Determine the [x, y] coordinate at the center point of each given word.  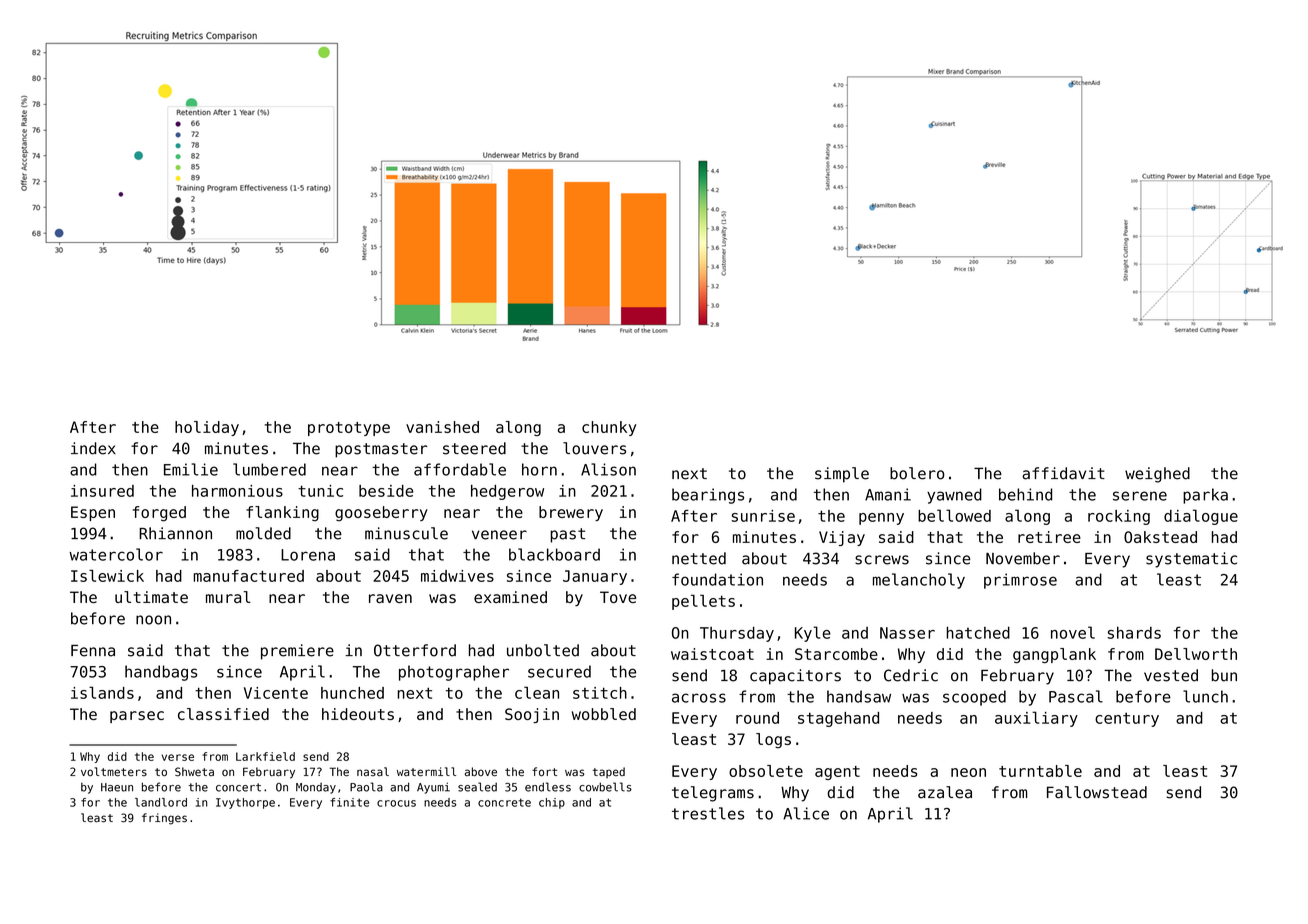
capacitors [795, 677]
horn [539, 469]
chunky [609, 428]
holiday [207, 428]
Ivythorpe [245, 803]
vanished [442, 427]
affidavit [1063, 473]
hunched [352, 693]
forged [159, 514]
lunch [1205, 696]
